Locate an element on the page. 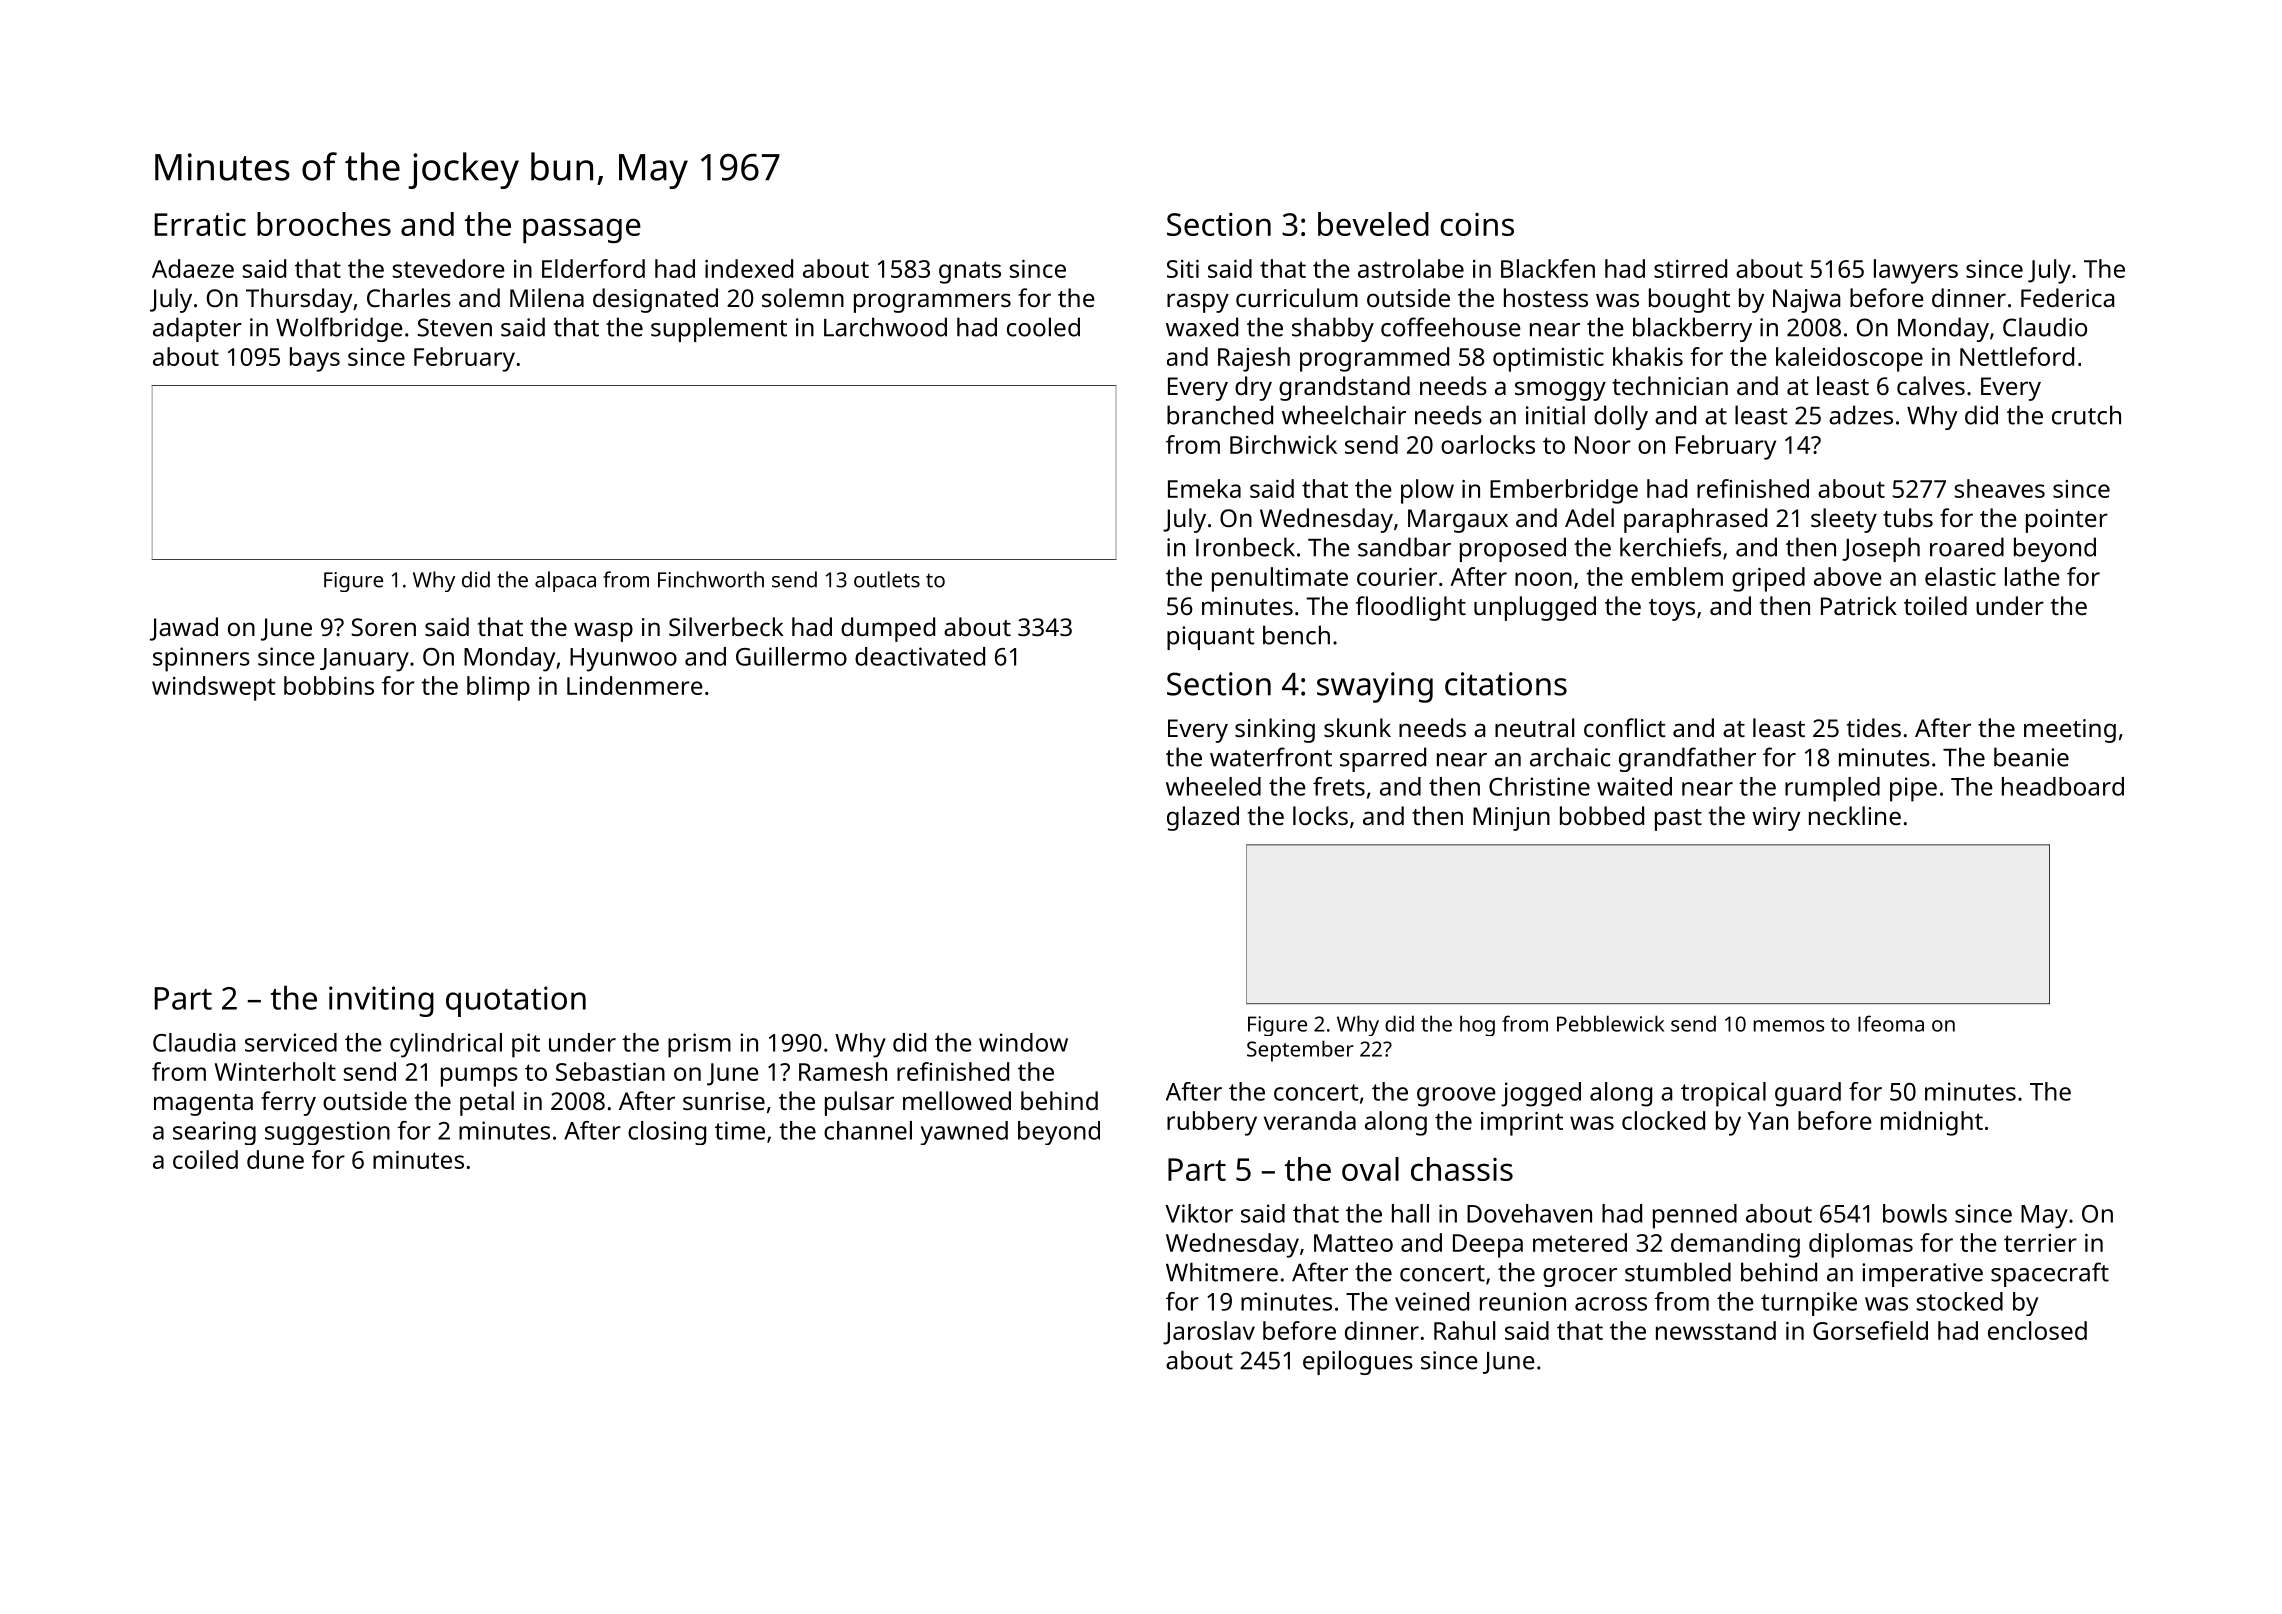 Image resolution: width=2282 pixels, height=1614 pixels. inviting is located at coordinates (381, 1001).
